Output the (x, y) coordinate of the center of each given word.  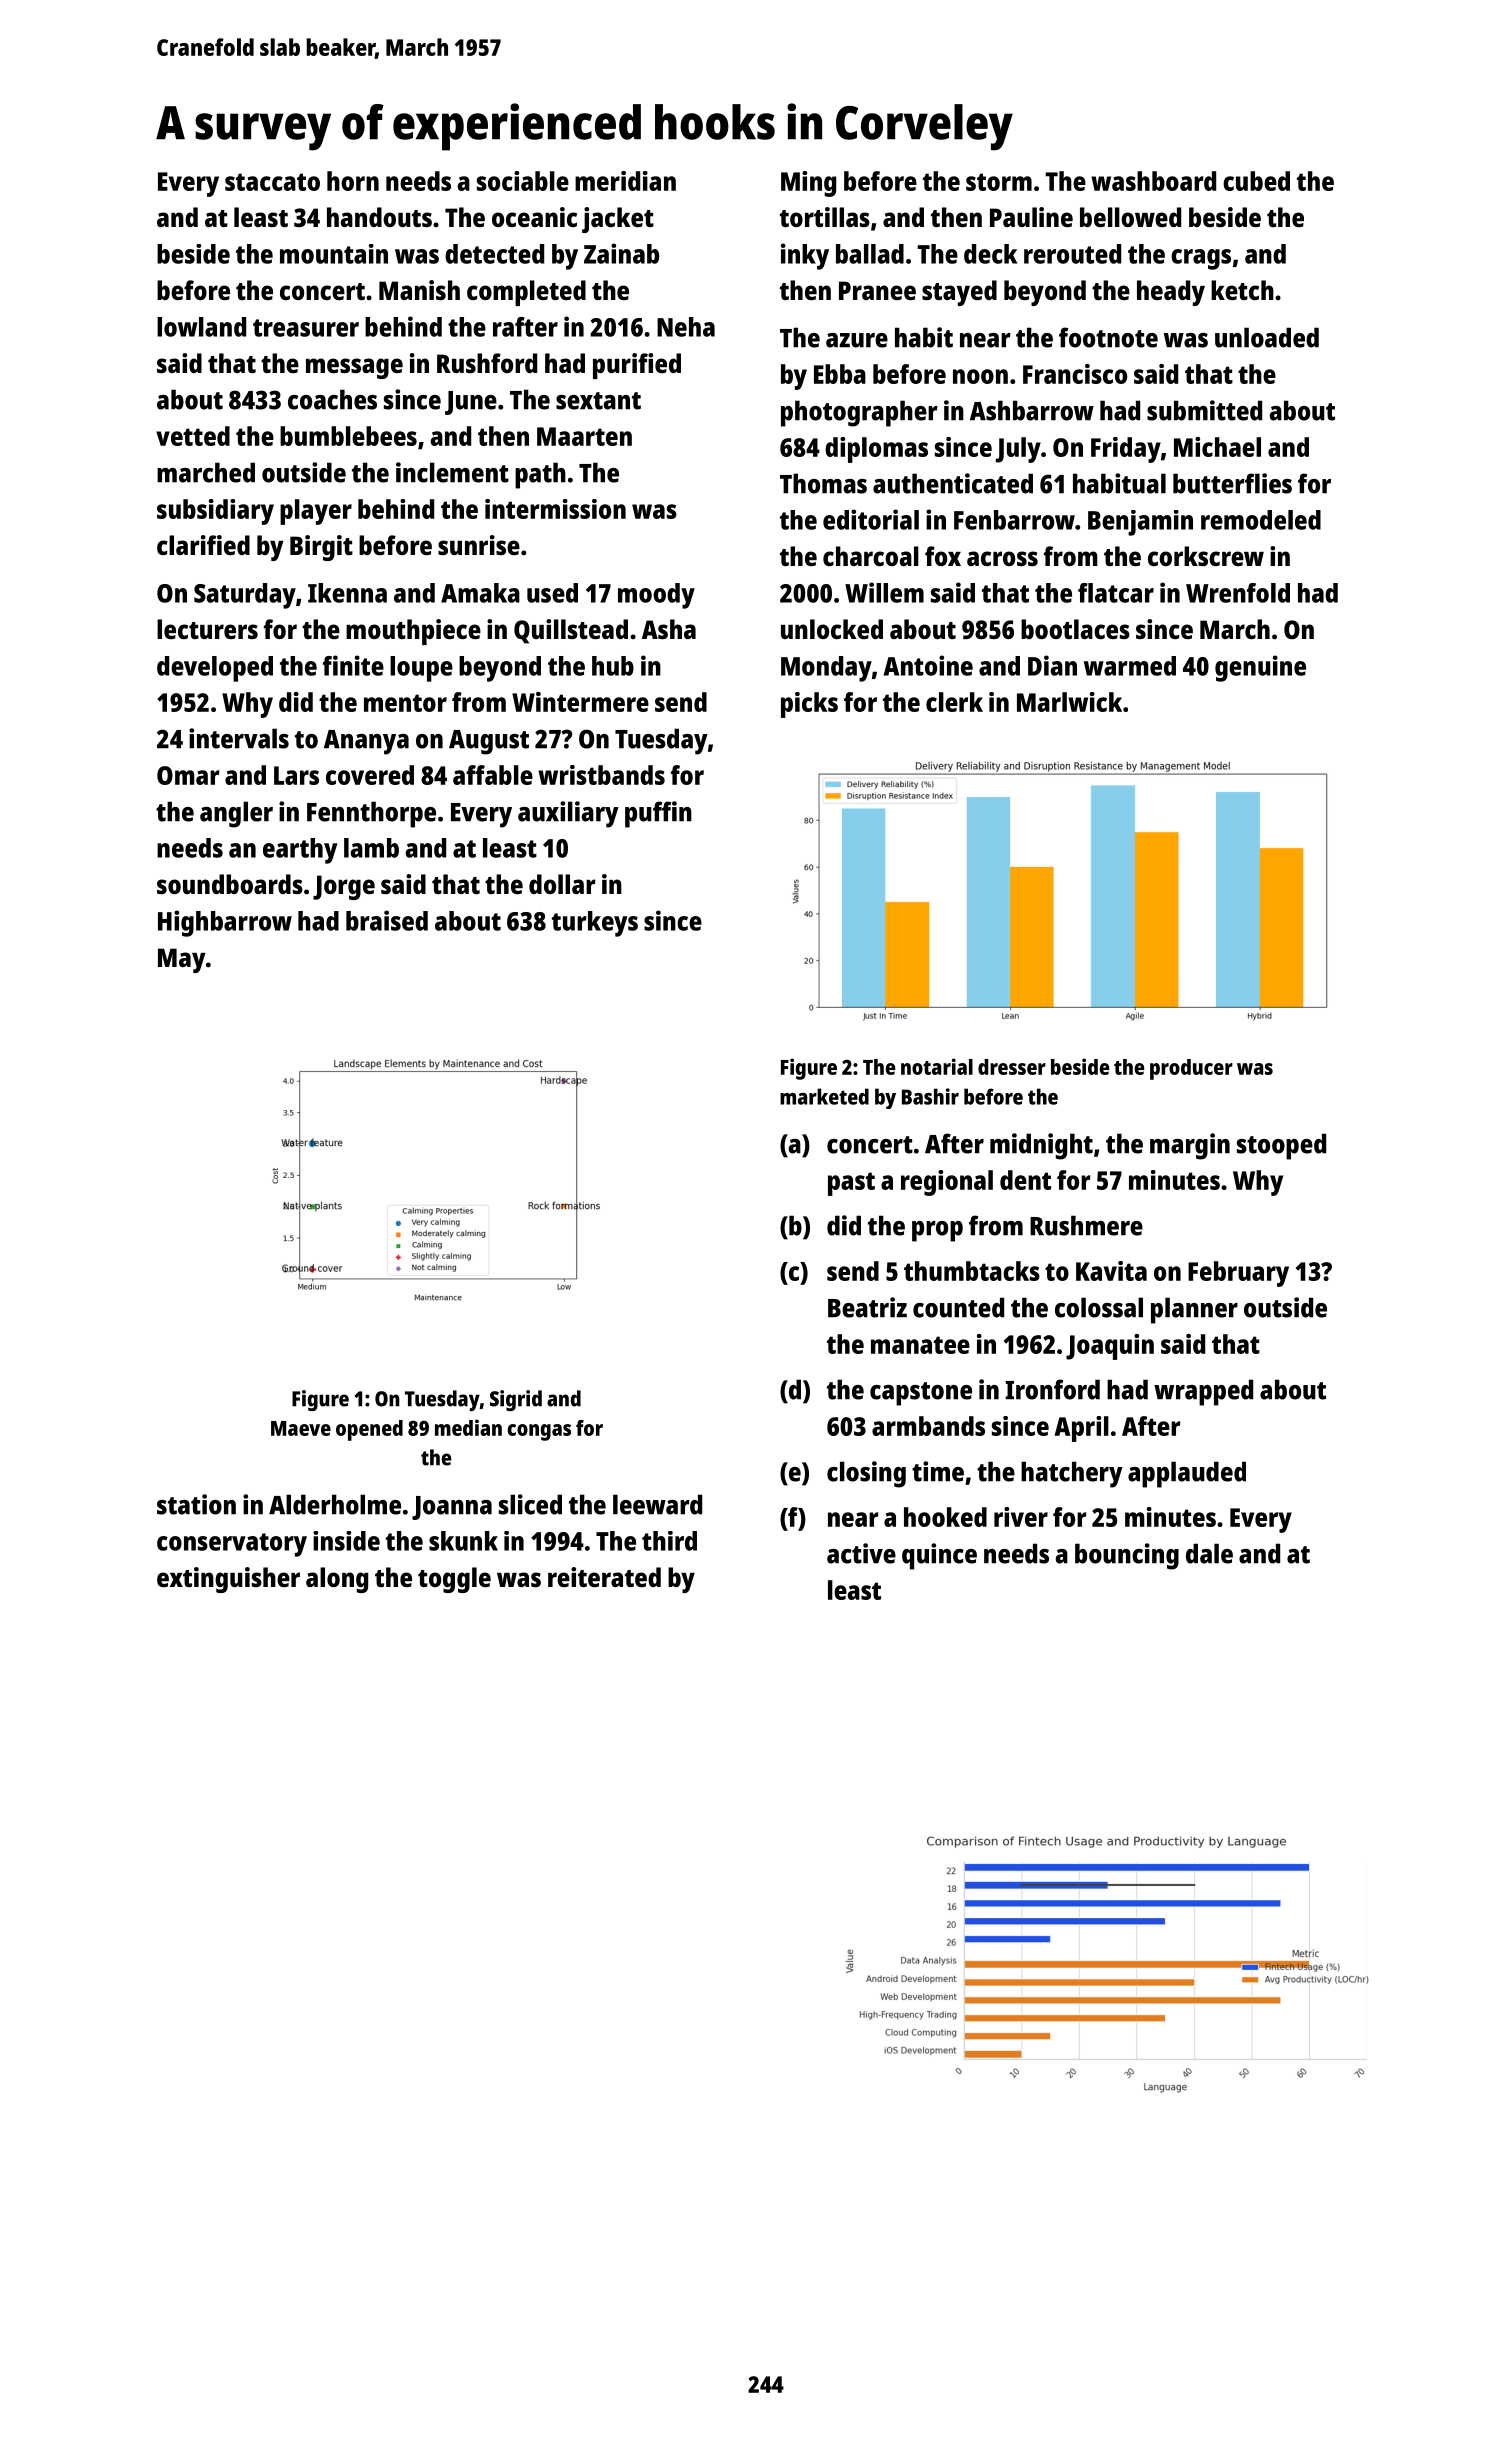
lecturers (207, 629)
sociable (523, 181)
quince (939, 1556)
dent (1025, 1180)
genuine (1260, 668)
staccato (272, 182)
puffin (658, 814)
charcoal (871, 556)
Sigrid (516, 1400)
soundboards (230, 884)
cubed (1256, 181)
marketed (824, 1096)
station (196, 1504)
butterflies (1232, 483)
